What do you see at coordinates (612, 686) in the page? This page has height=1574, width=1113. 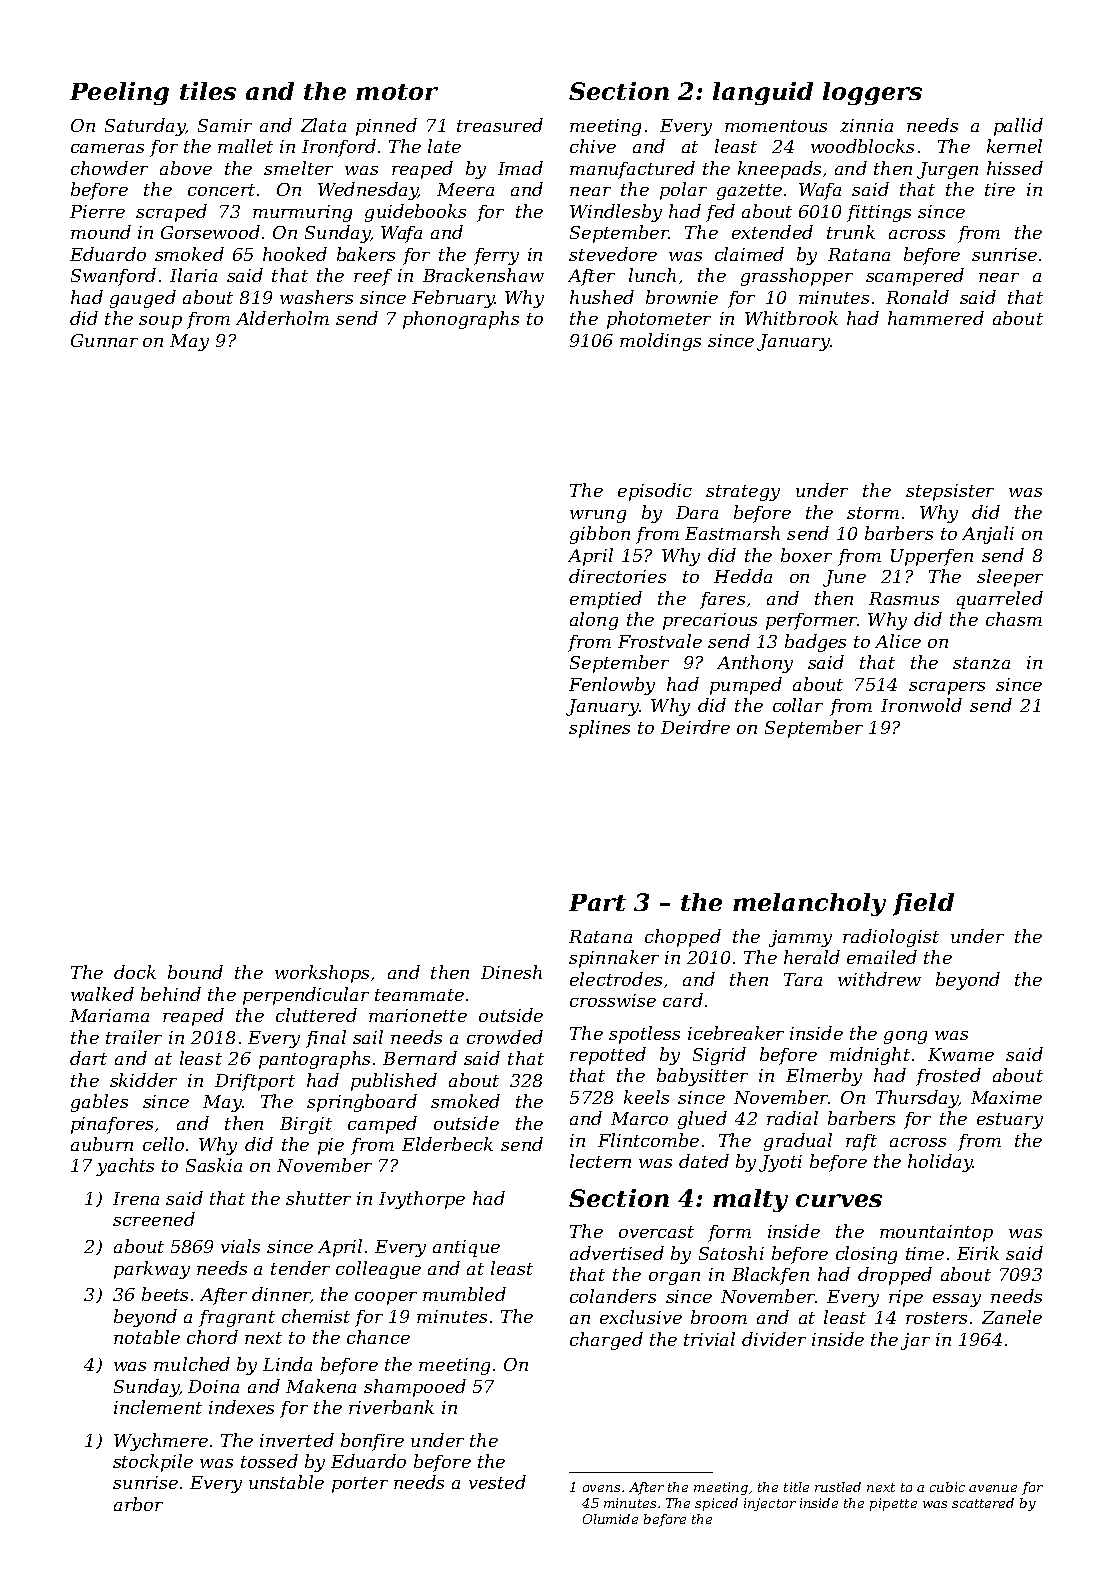 I see `Fenlowby` at bounding box center [612, 686].
